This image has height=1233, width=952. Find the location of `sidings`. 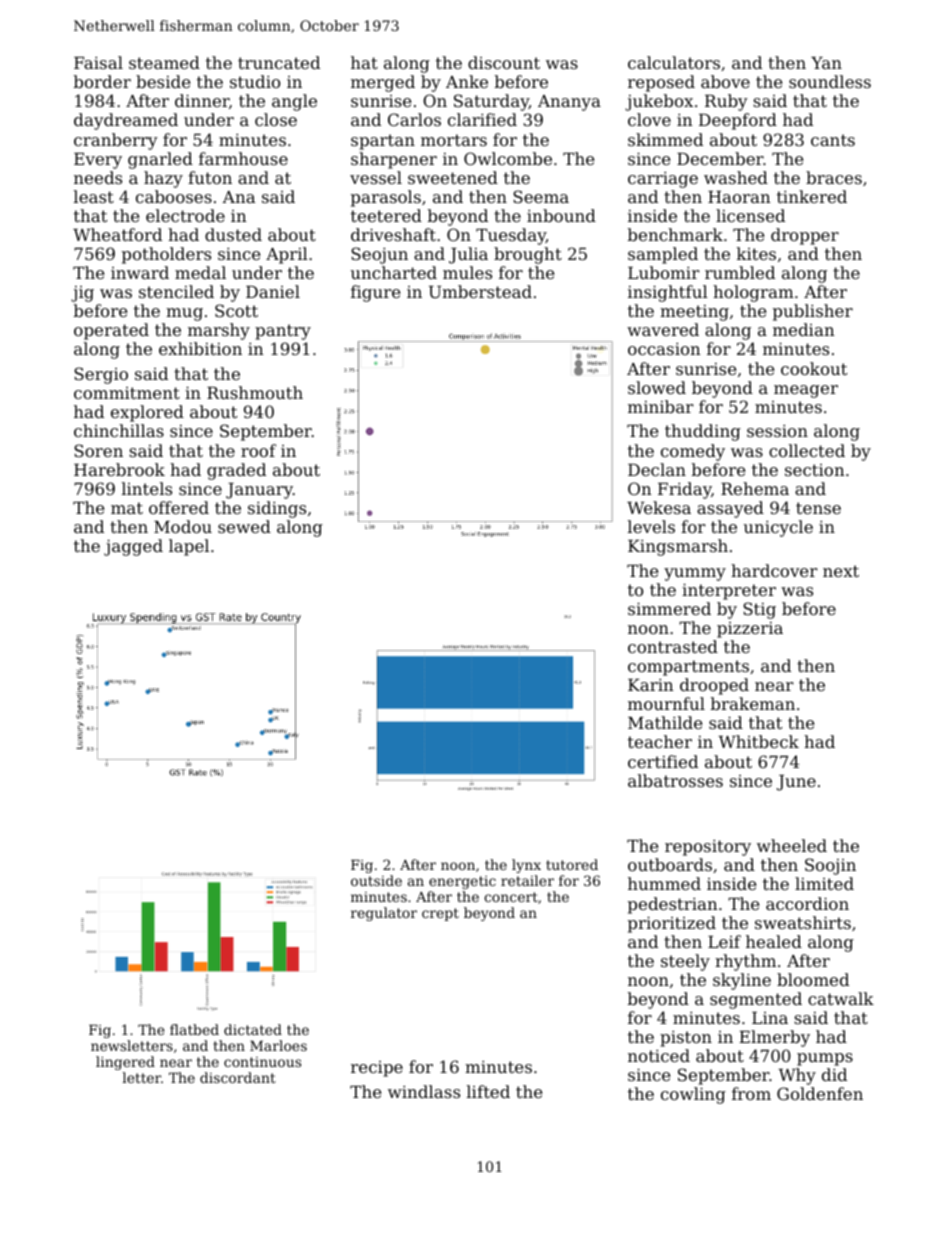

sidings is located at coordinates (277, 509).
